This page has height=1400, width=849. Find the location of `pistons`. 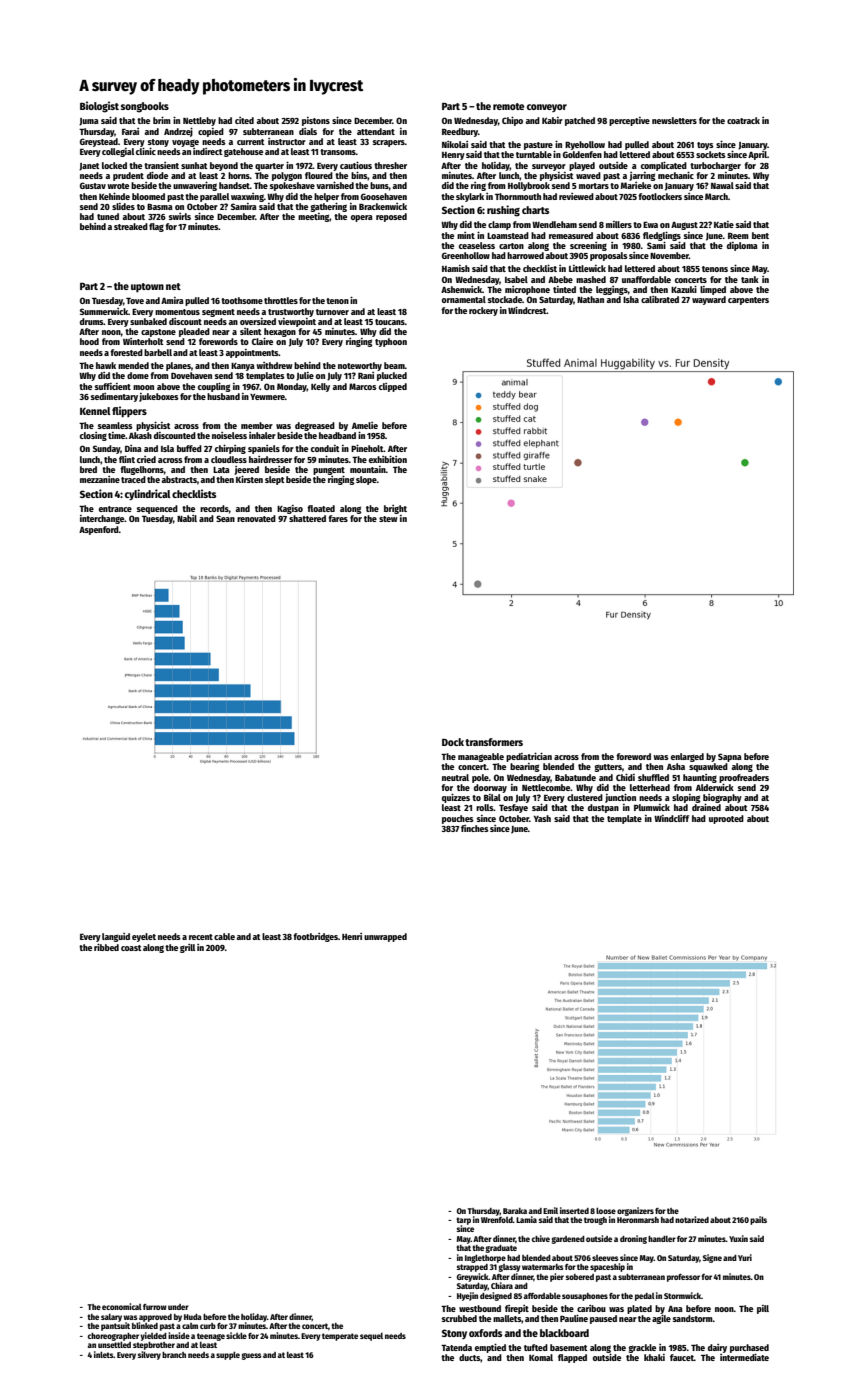

pistons is located at coordinates (316, 121).
